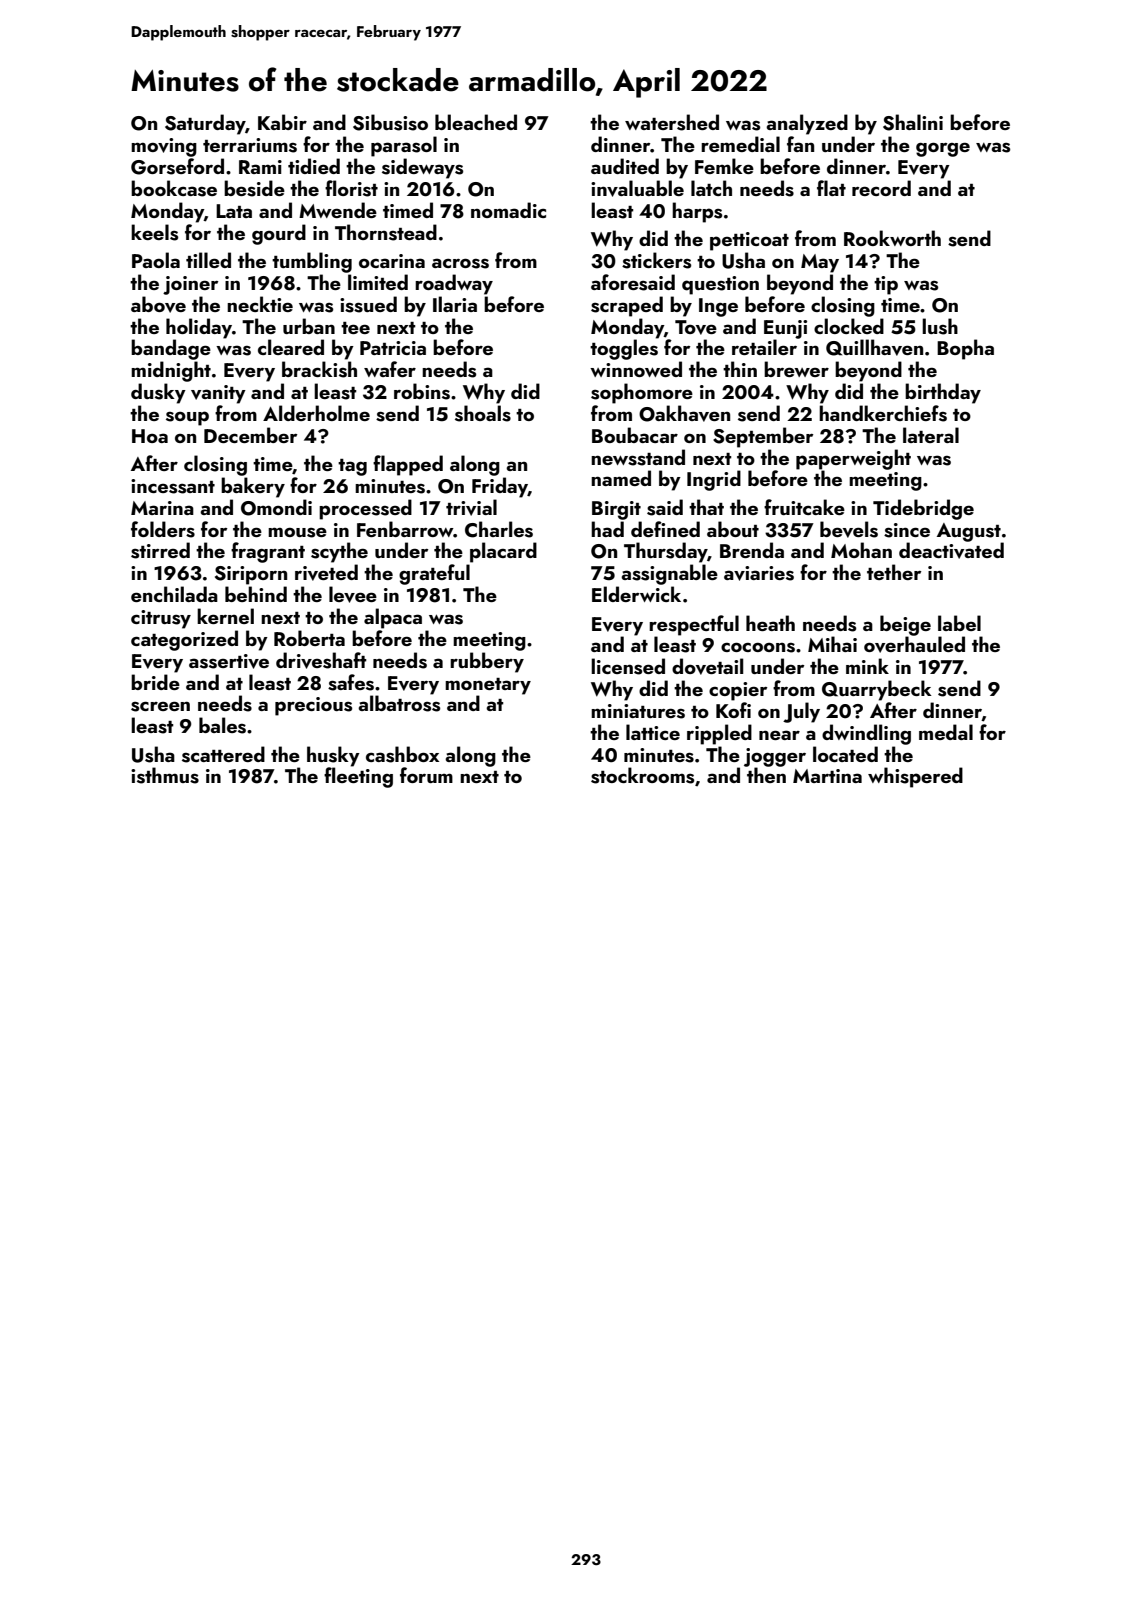 The height and width of the screenshot is (1616, 1142). What do you see at coordinates (487, 662) in the screenshot?
I see `rubbery` at bounding box center [487, 662].
